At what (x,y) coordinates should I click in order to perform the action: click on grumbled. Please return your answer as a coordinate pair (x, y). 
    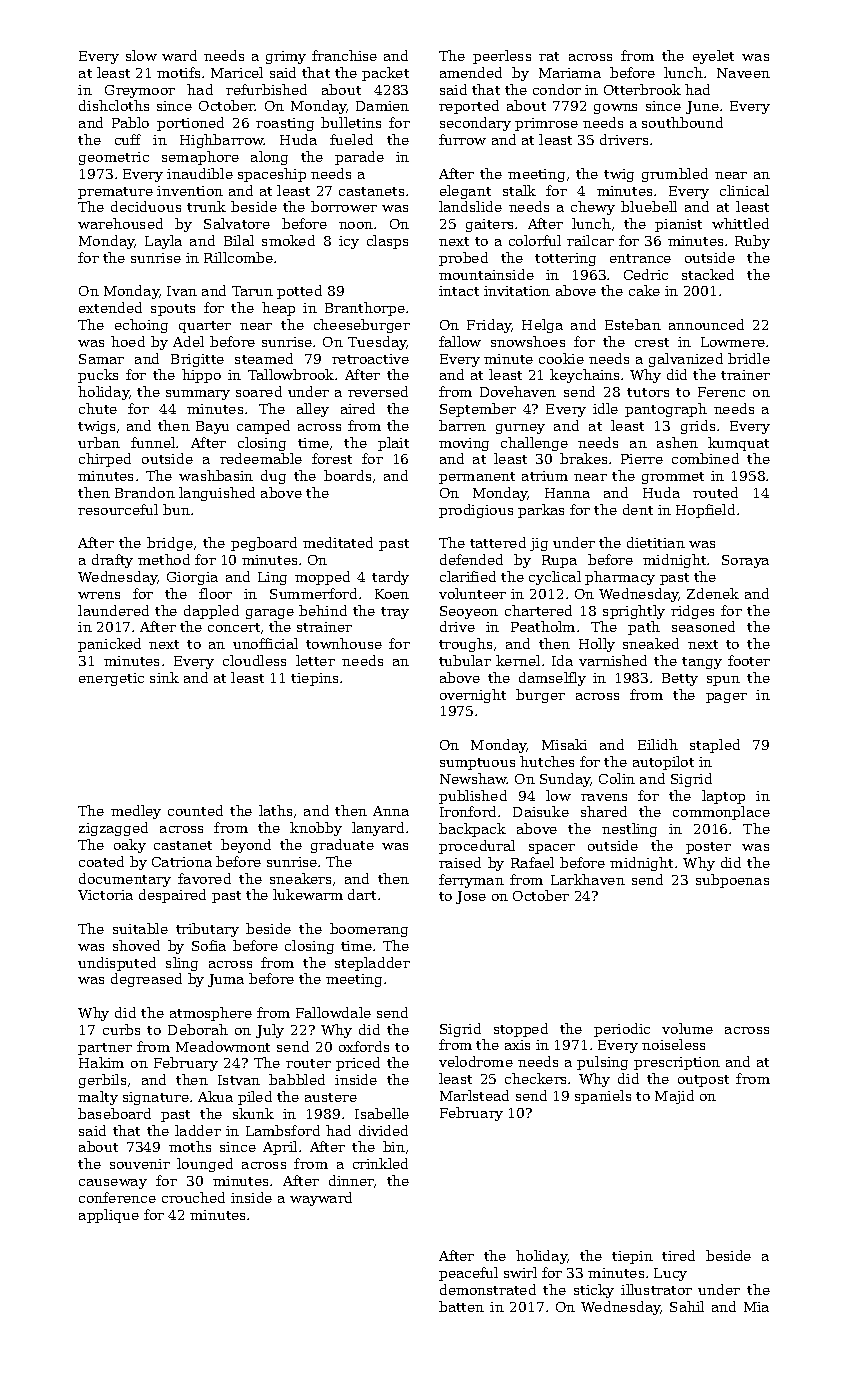
    Looking at the image, I should click on (675, 175).
